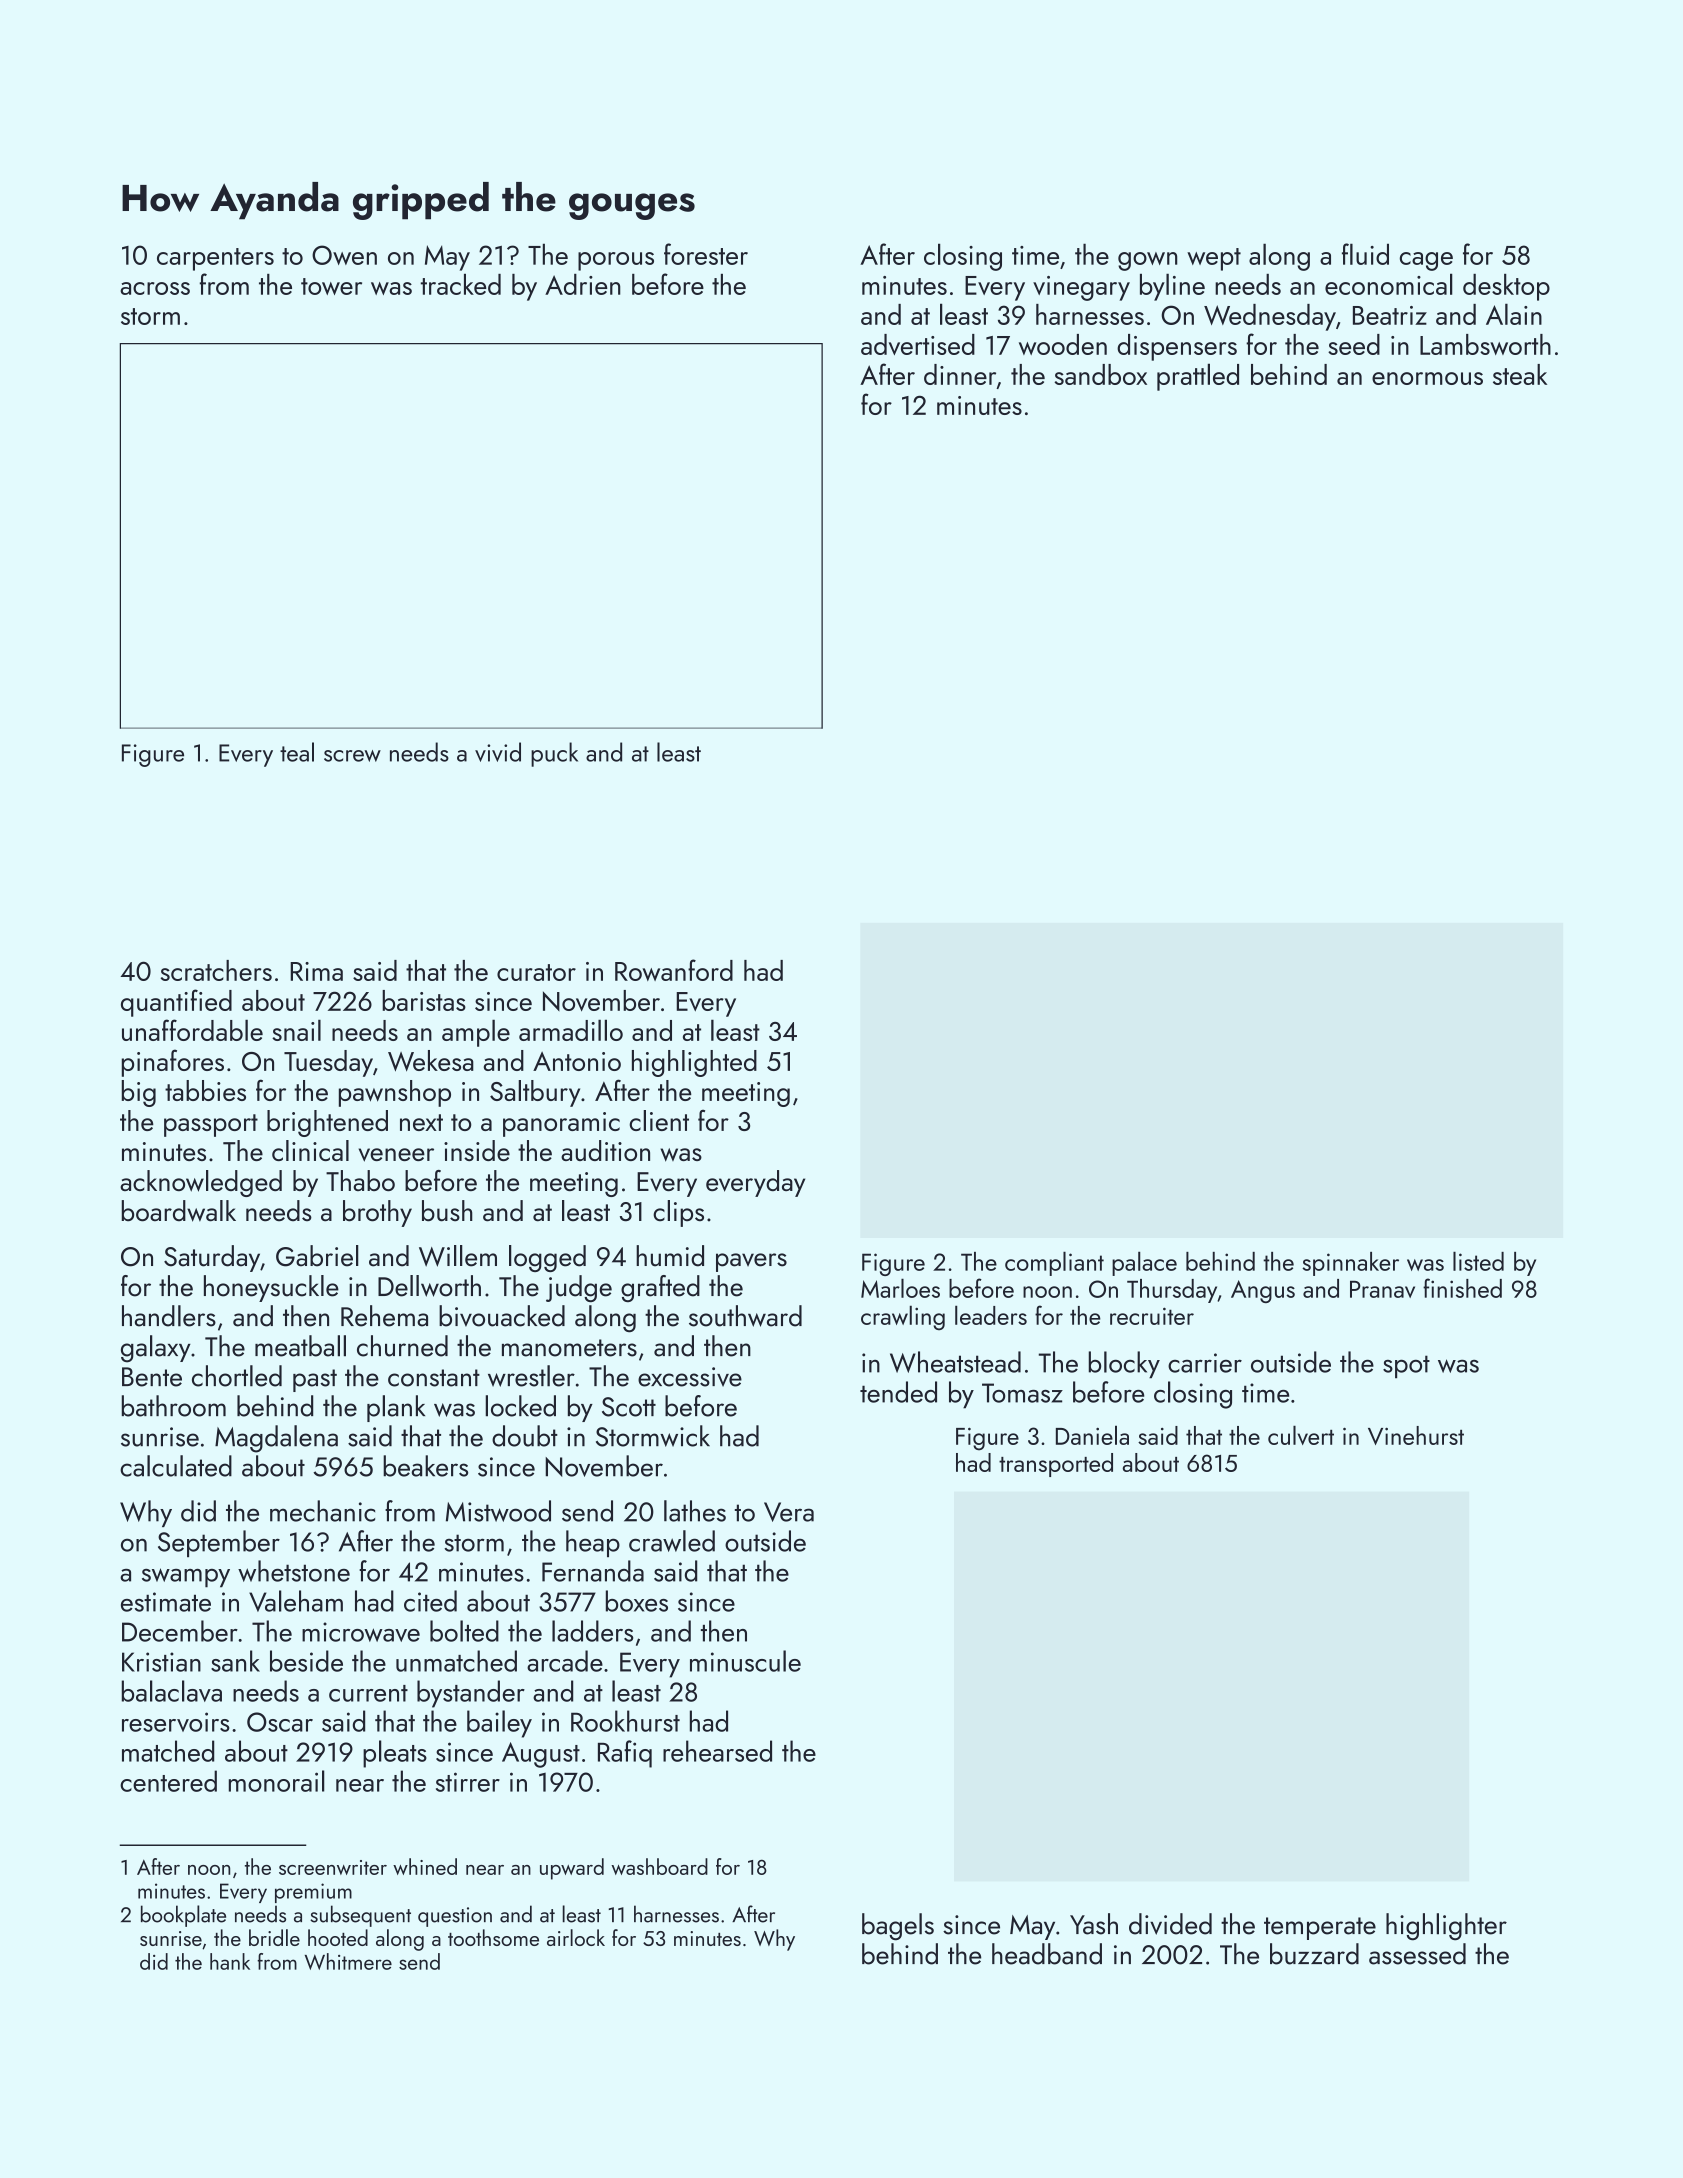 Image resolution: width=1683 pixels, height=2178 pixels. What do you see at coordinates (674, 970) in the page?
I see `Rowanford` at bounding box center [674, 970].
